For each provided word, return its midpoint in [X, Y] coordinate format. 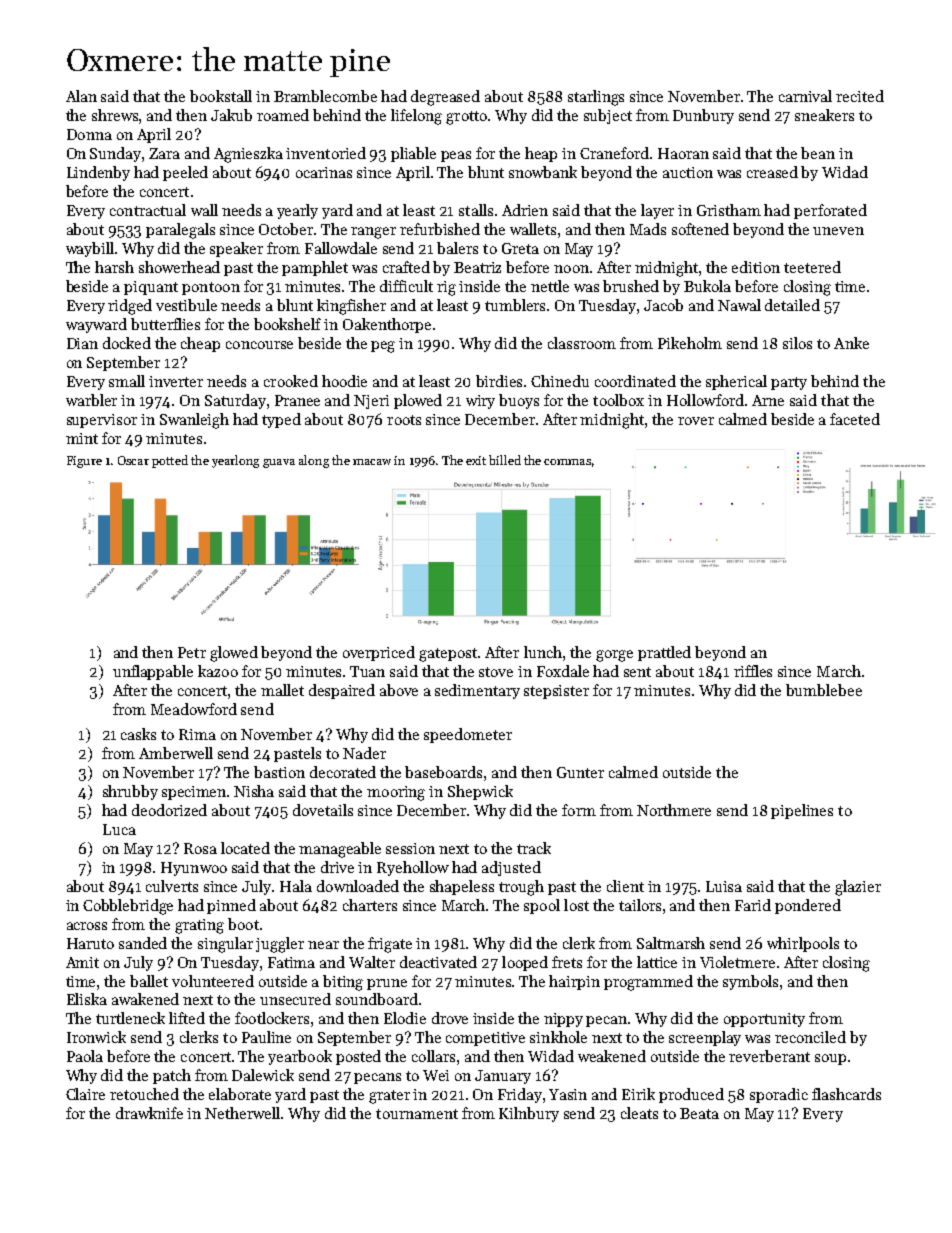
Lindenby [98, 173]
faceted [855, 419]
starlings [596, 98]
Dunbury [703, 116]
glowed [234, 654]
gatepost [448, 655]
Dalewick [263, 1075]
